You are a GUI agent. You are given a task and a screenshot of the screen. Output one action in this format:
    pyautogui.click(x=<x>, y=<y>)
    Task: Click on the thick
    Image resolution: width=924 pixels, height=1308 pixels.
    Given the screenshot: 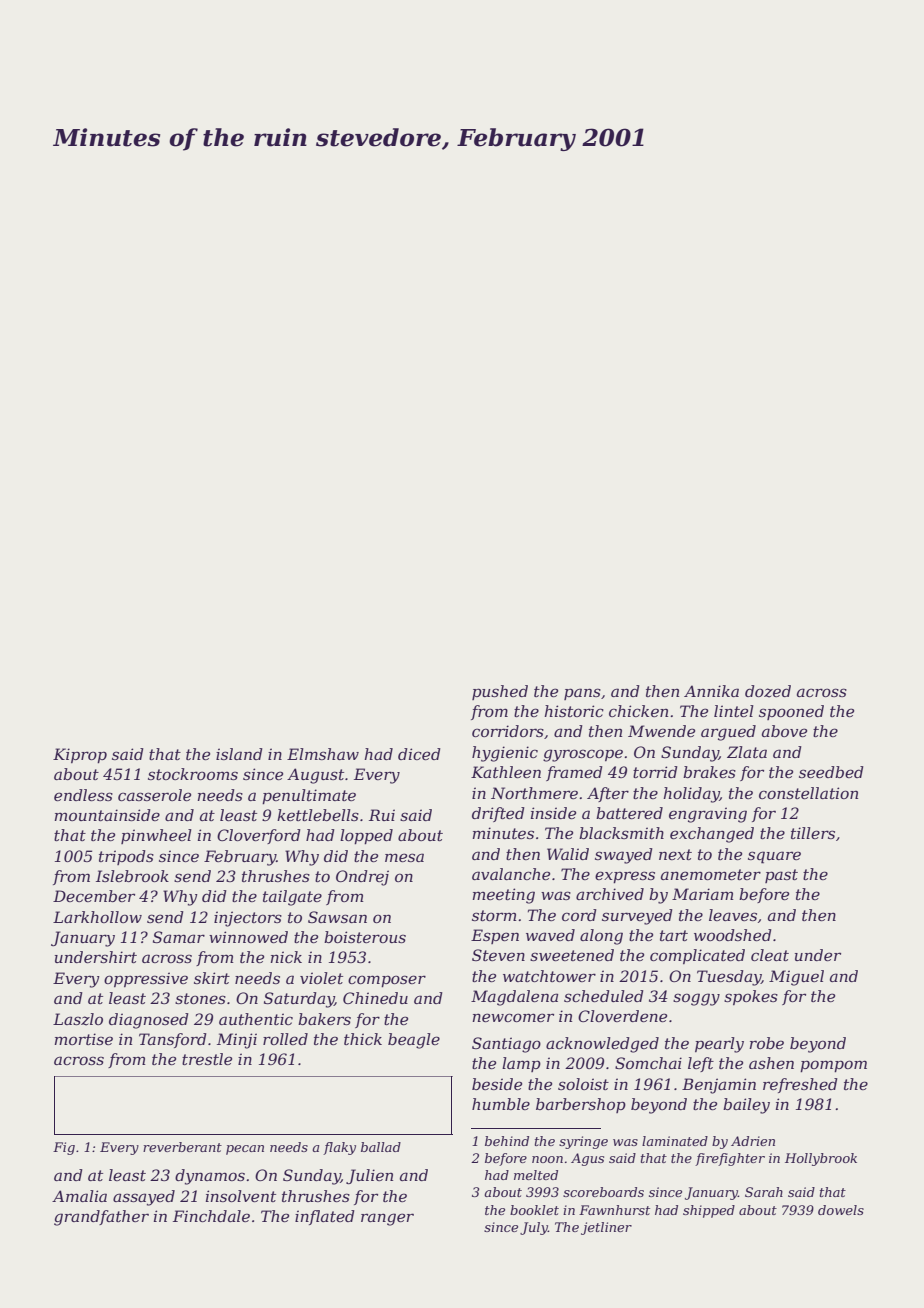 What is the action you would take?
    pyautogui.click(x=363, y=1039)
